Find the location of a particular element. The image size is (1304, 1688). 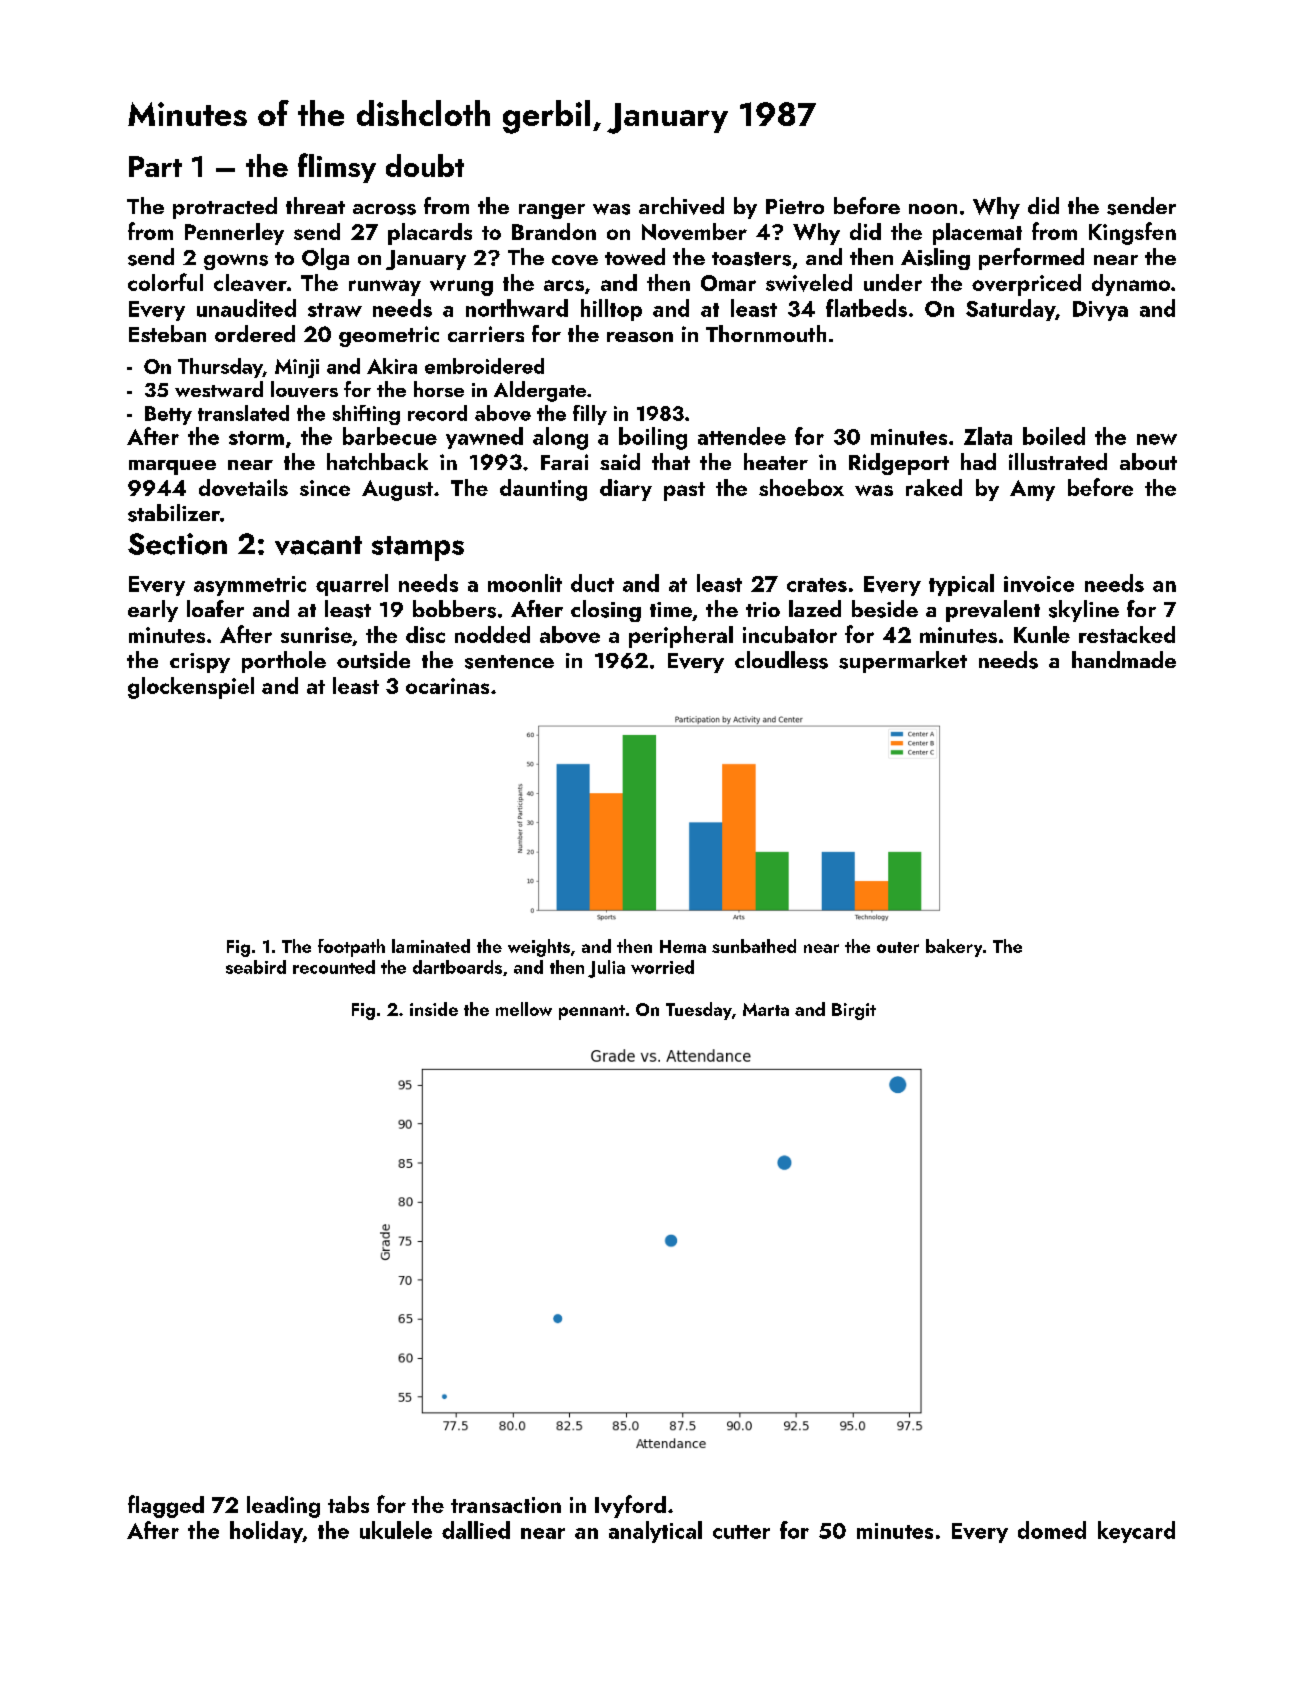

Birgit is located at coordinates (854, 1011).
